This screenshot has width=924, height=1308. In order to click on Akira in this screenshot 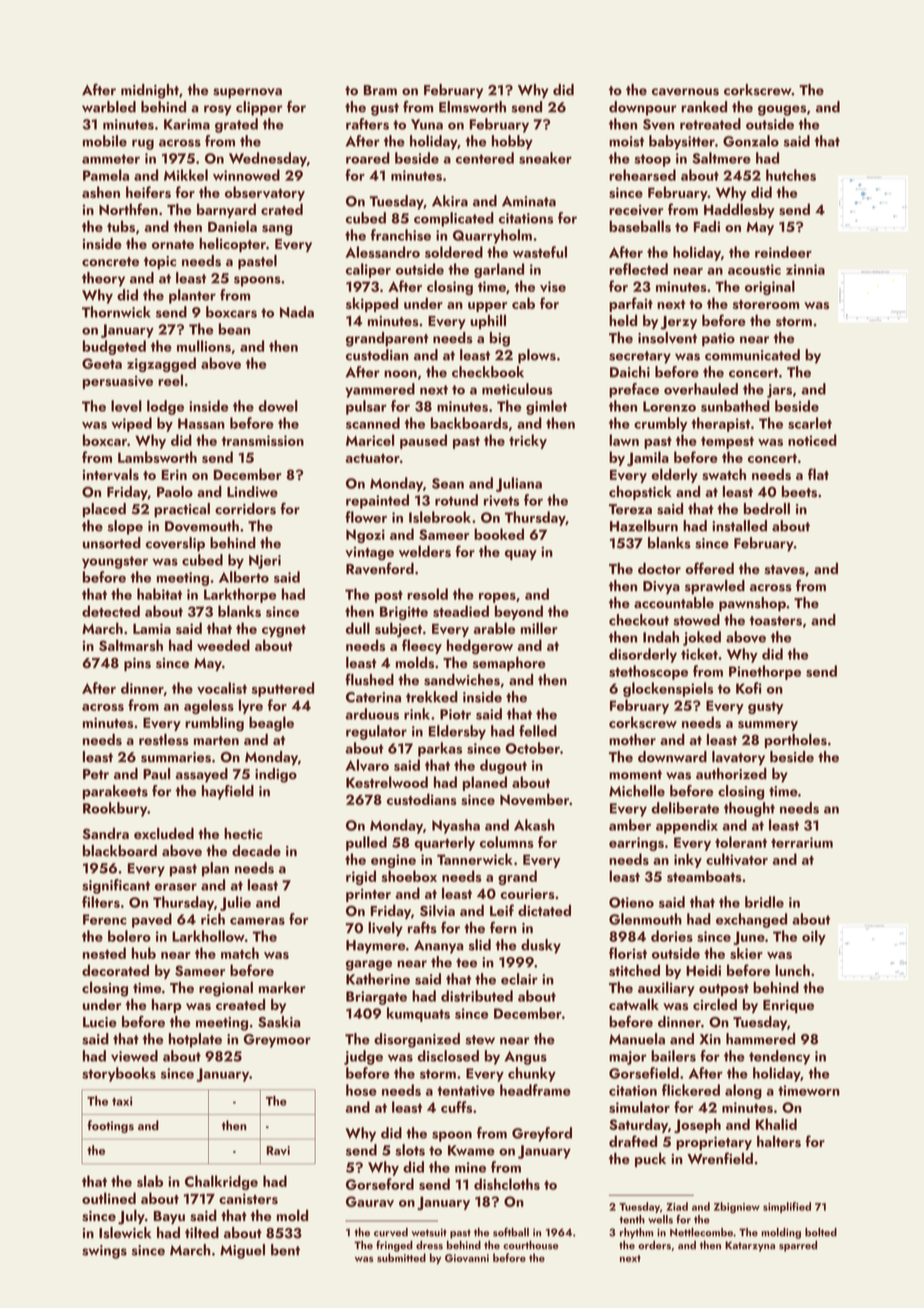, I will do `click(450, 201)`.
